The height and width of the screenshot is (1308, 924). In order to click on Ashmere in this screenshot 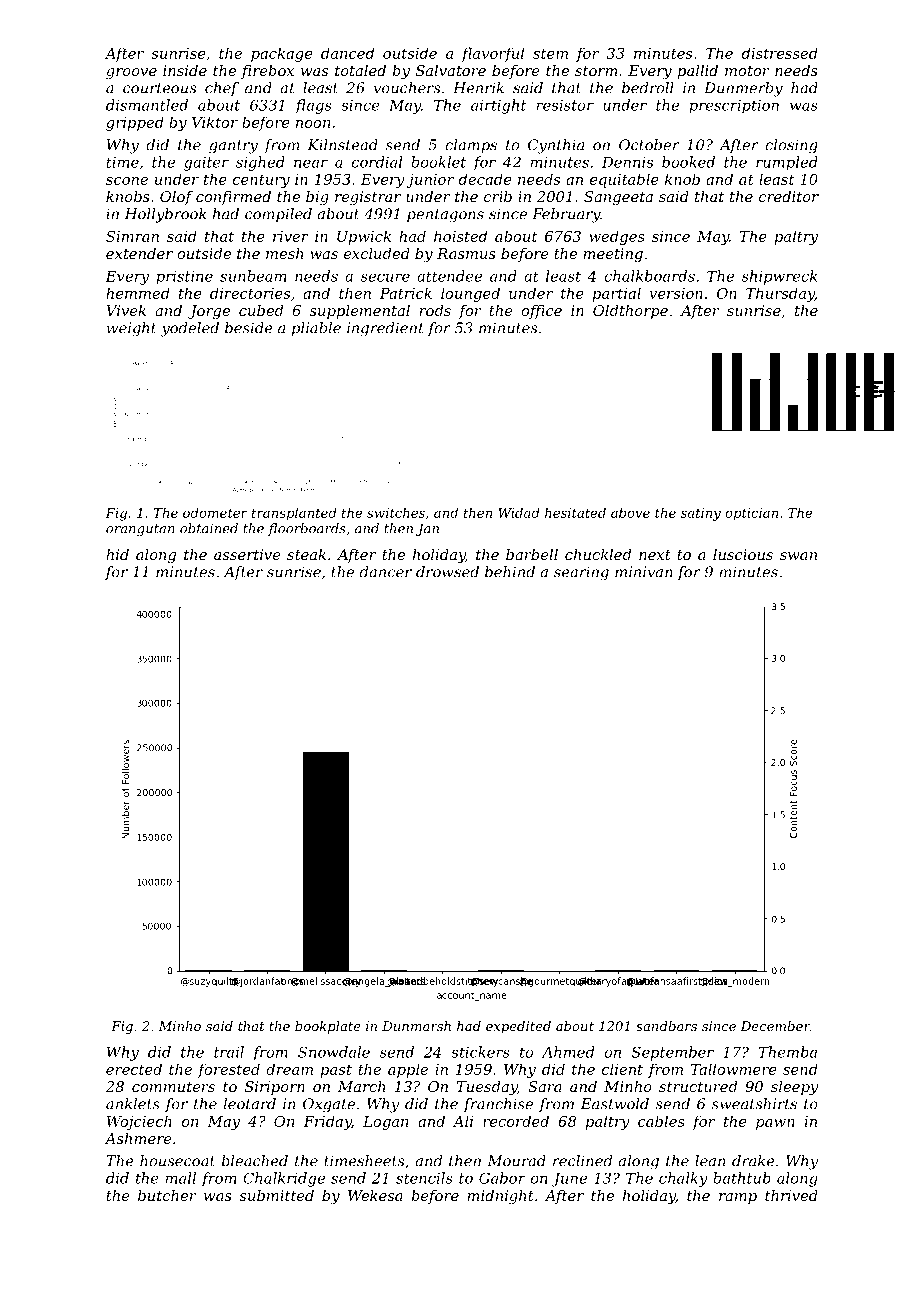, I will do `click(138, 1138)`.
